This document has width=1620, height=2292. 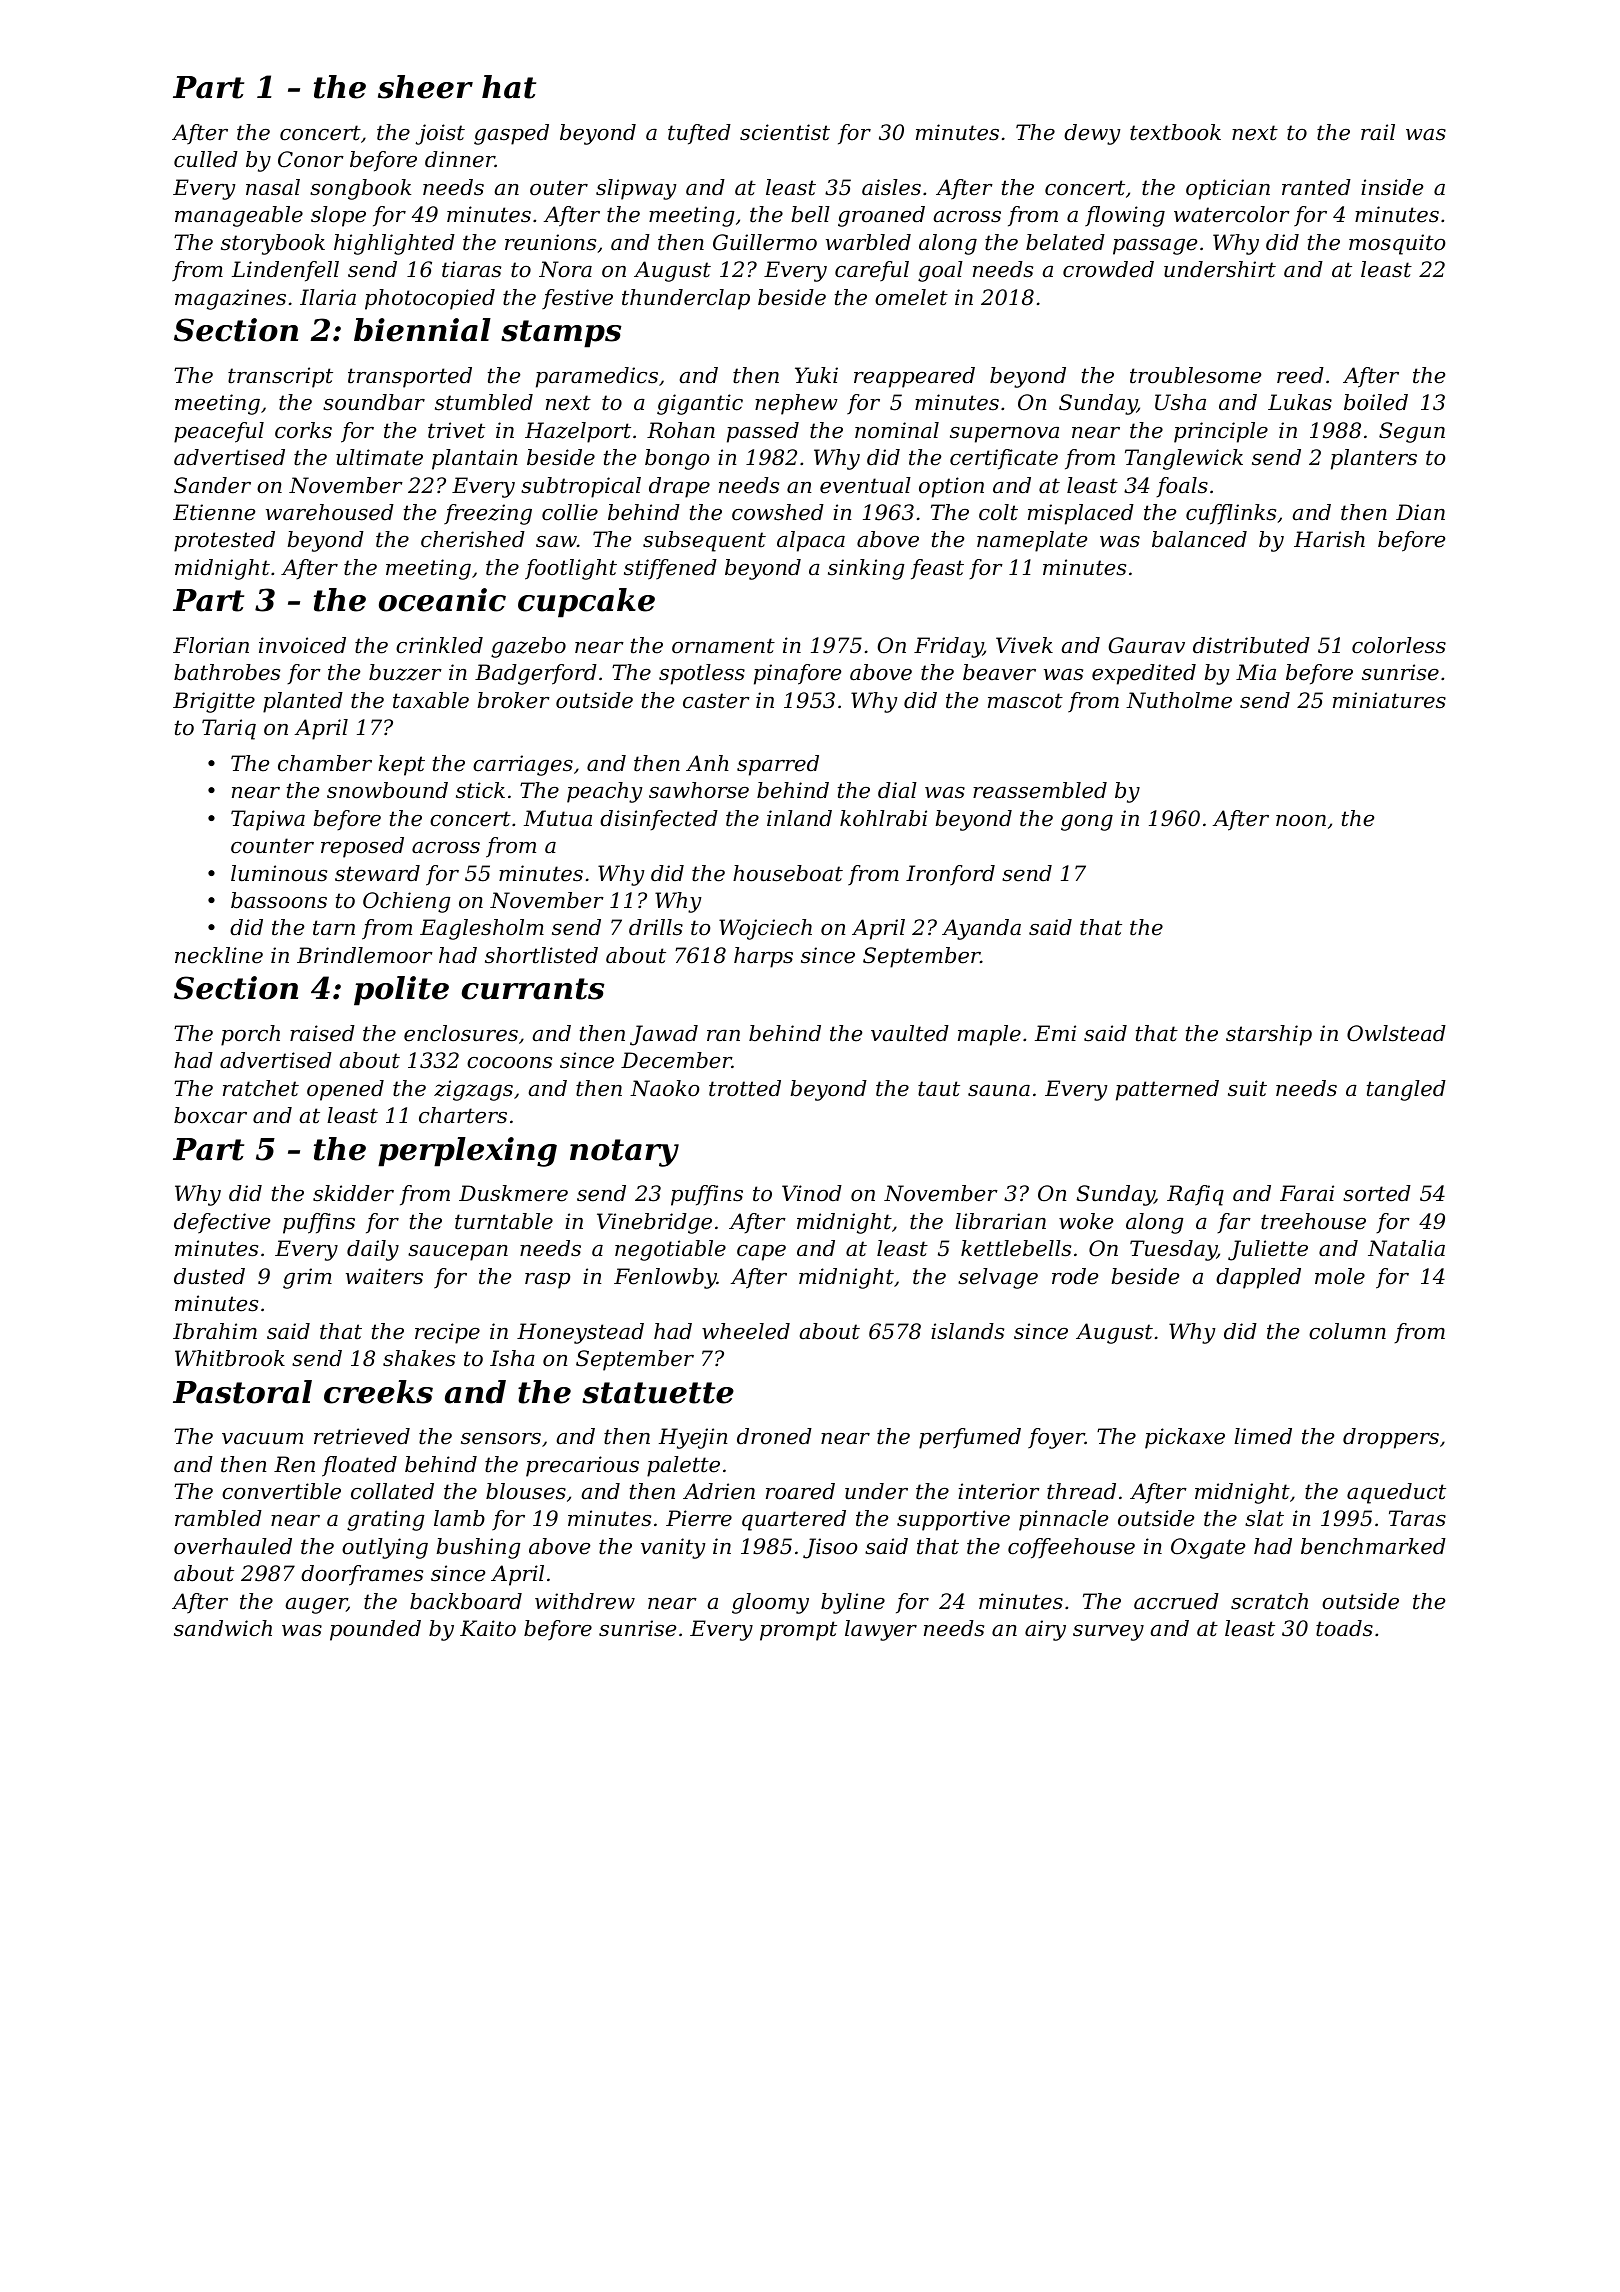 I want to click on sandwich, so click(x=223, y=1628).
